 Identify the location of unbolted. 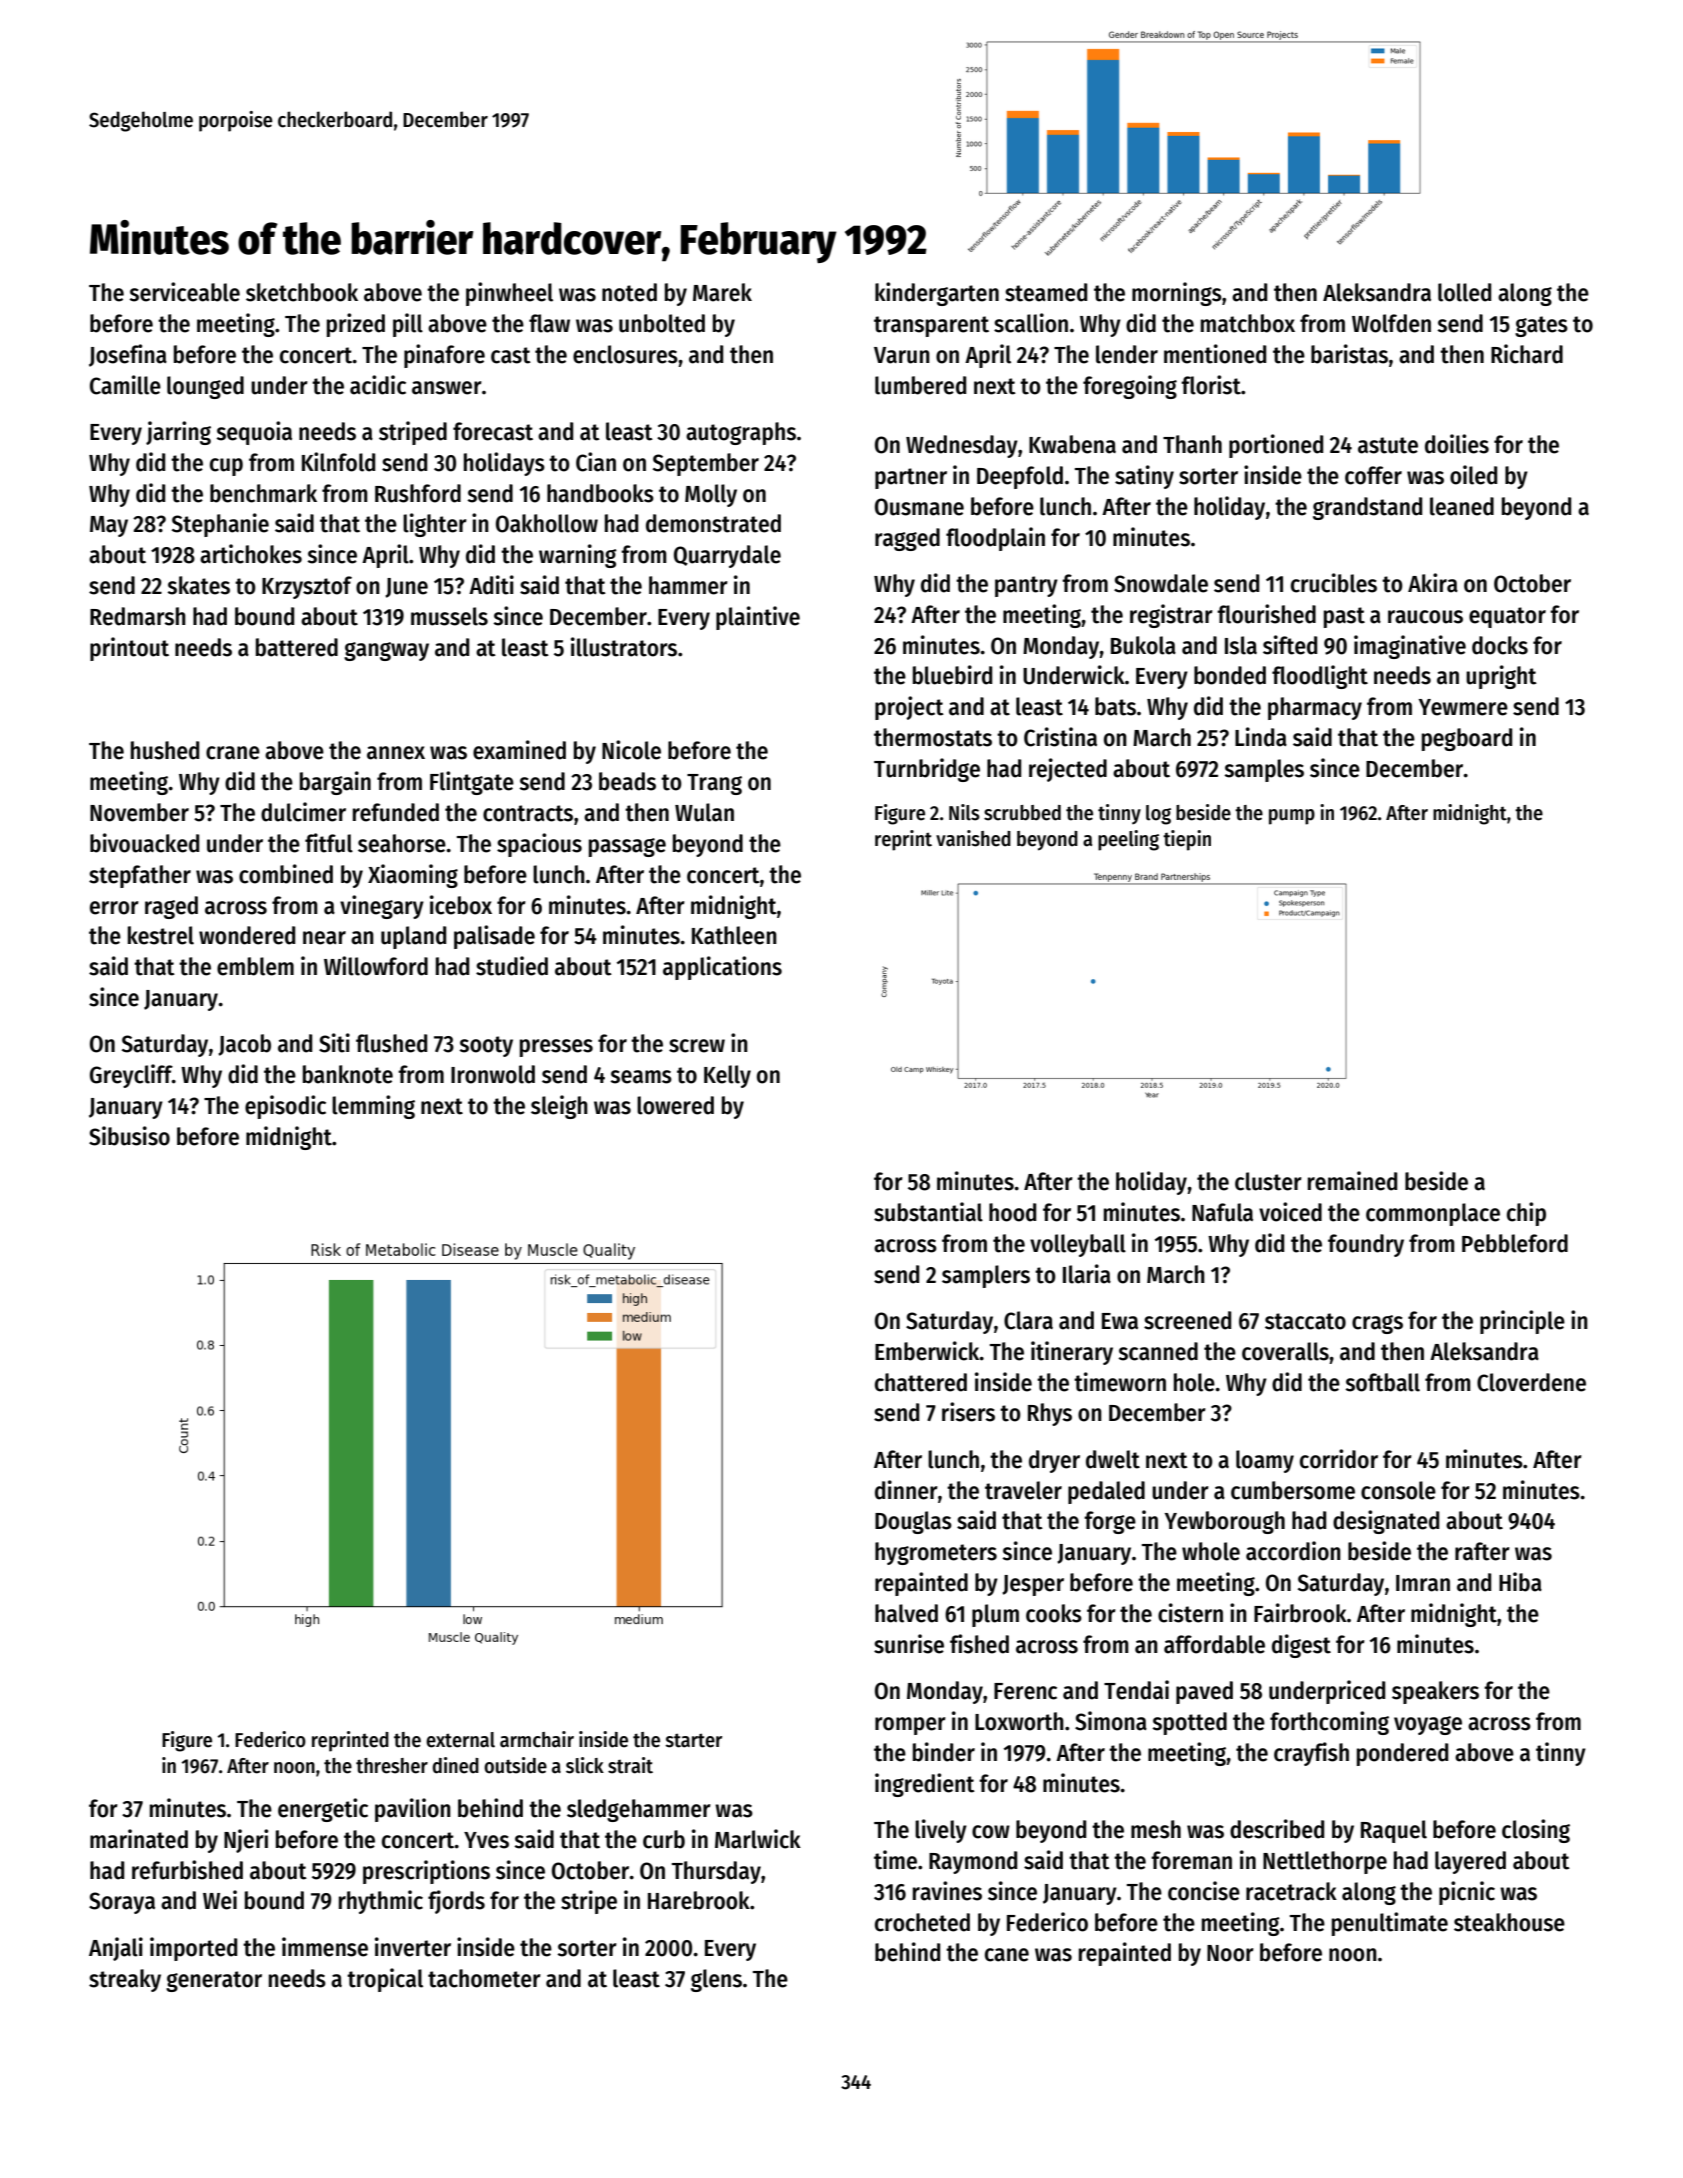
(662, 323).
